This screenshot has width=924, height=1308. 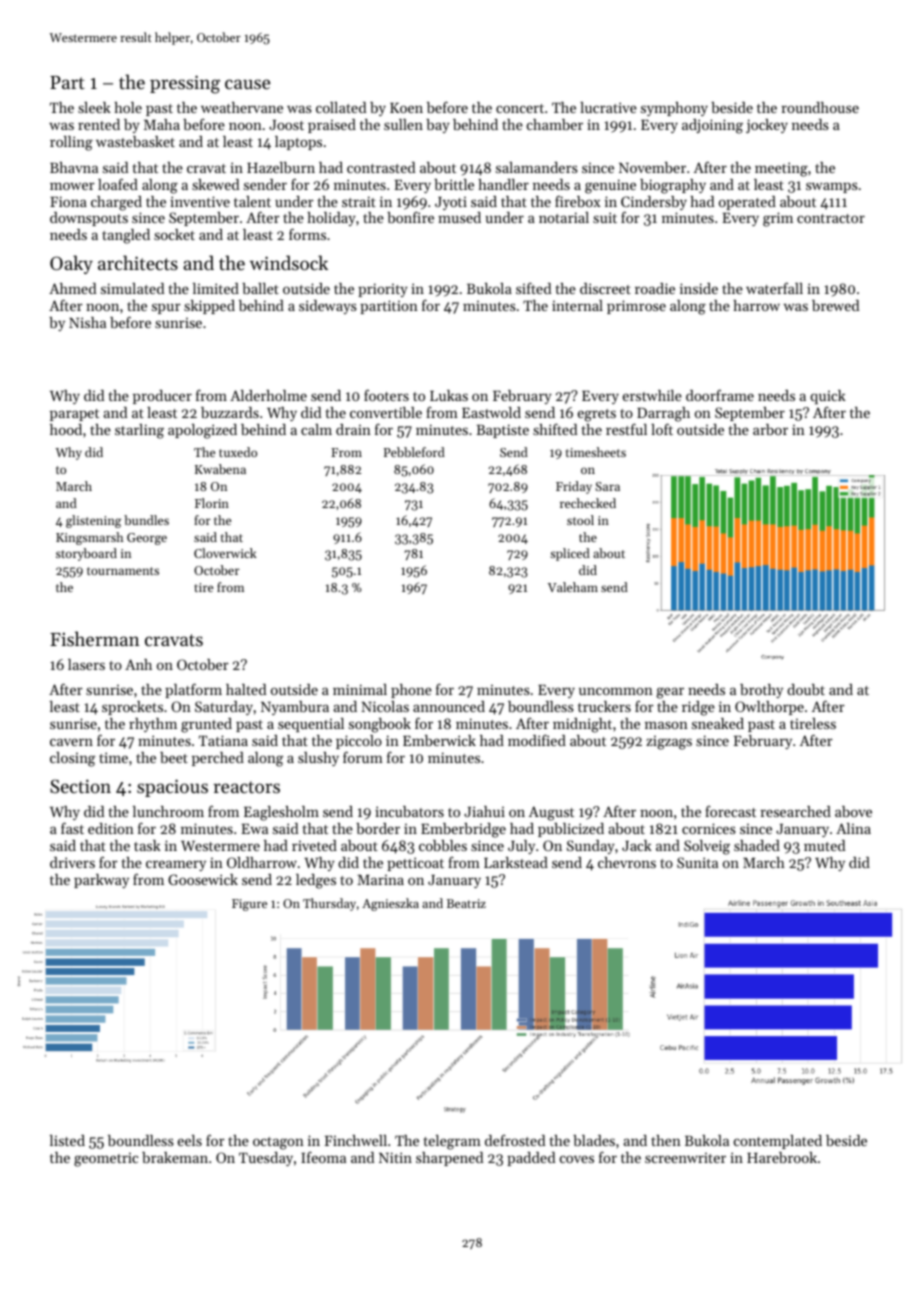 I want to click on doubt, so click(x=806, y=689).
